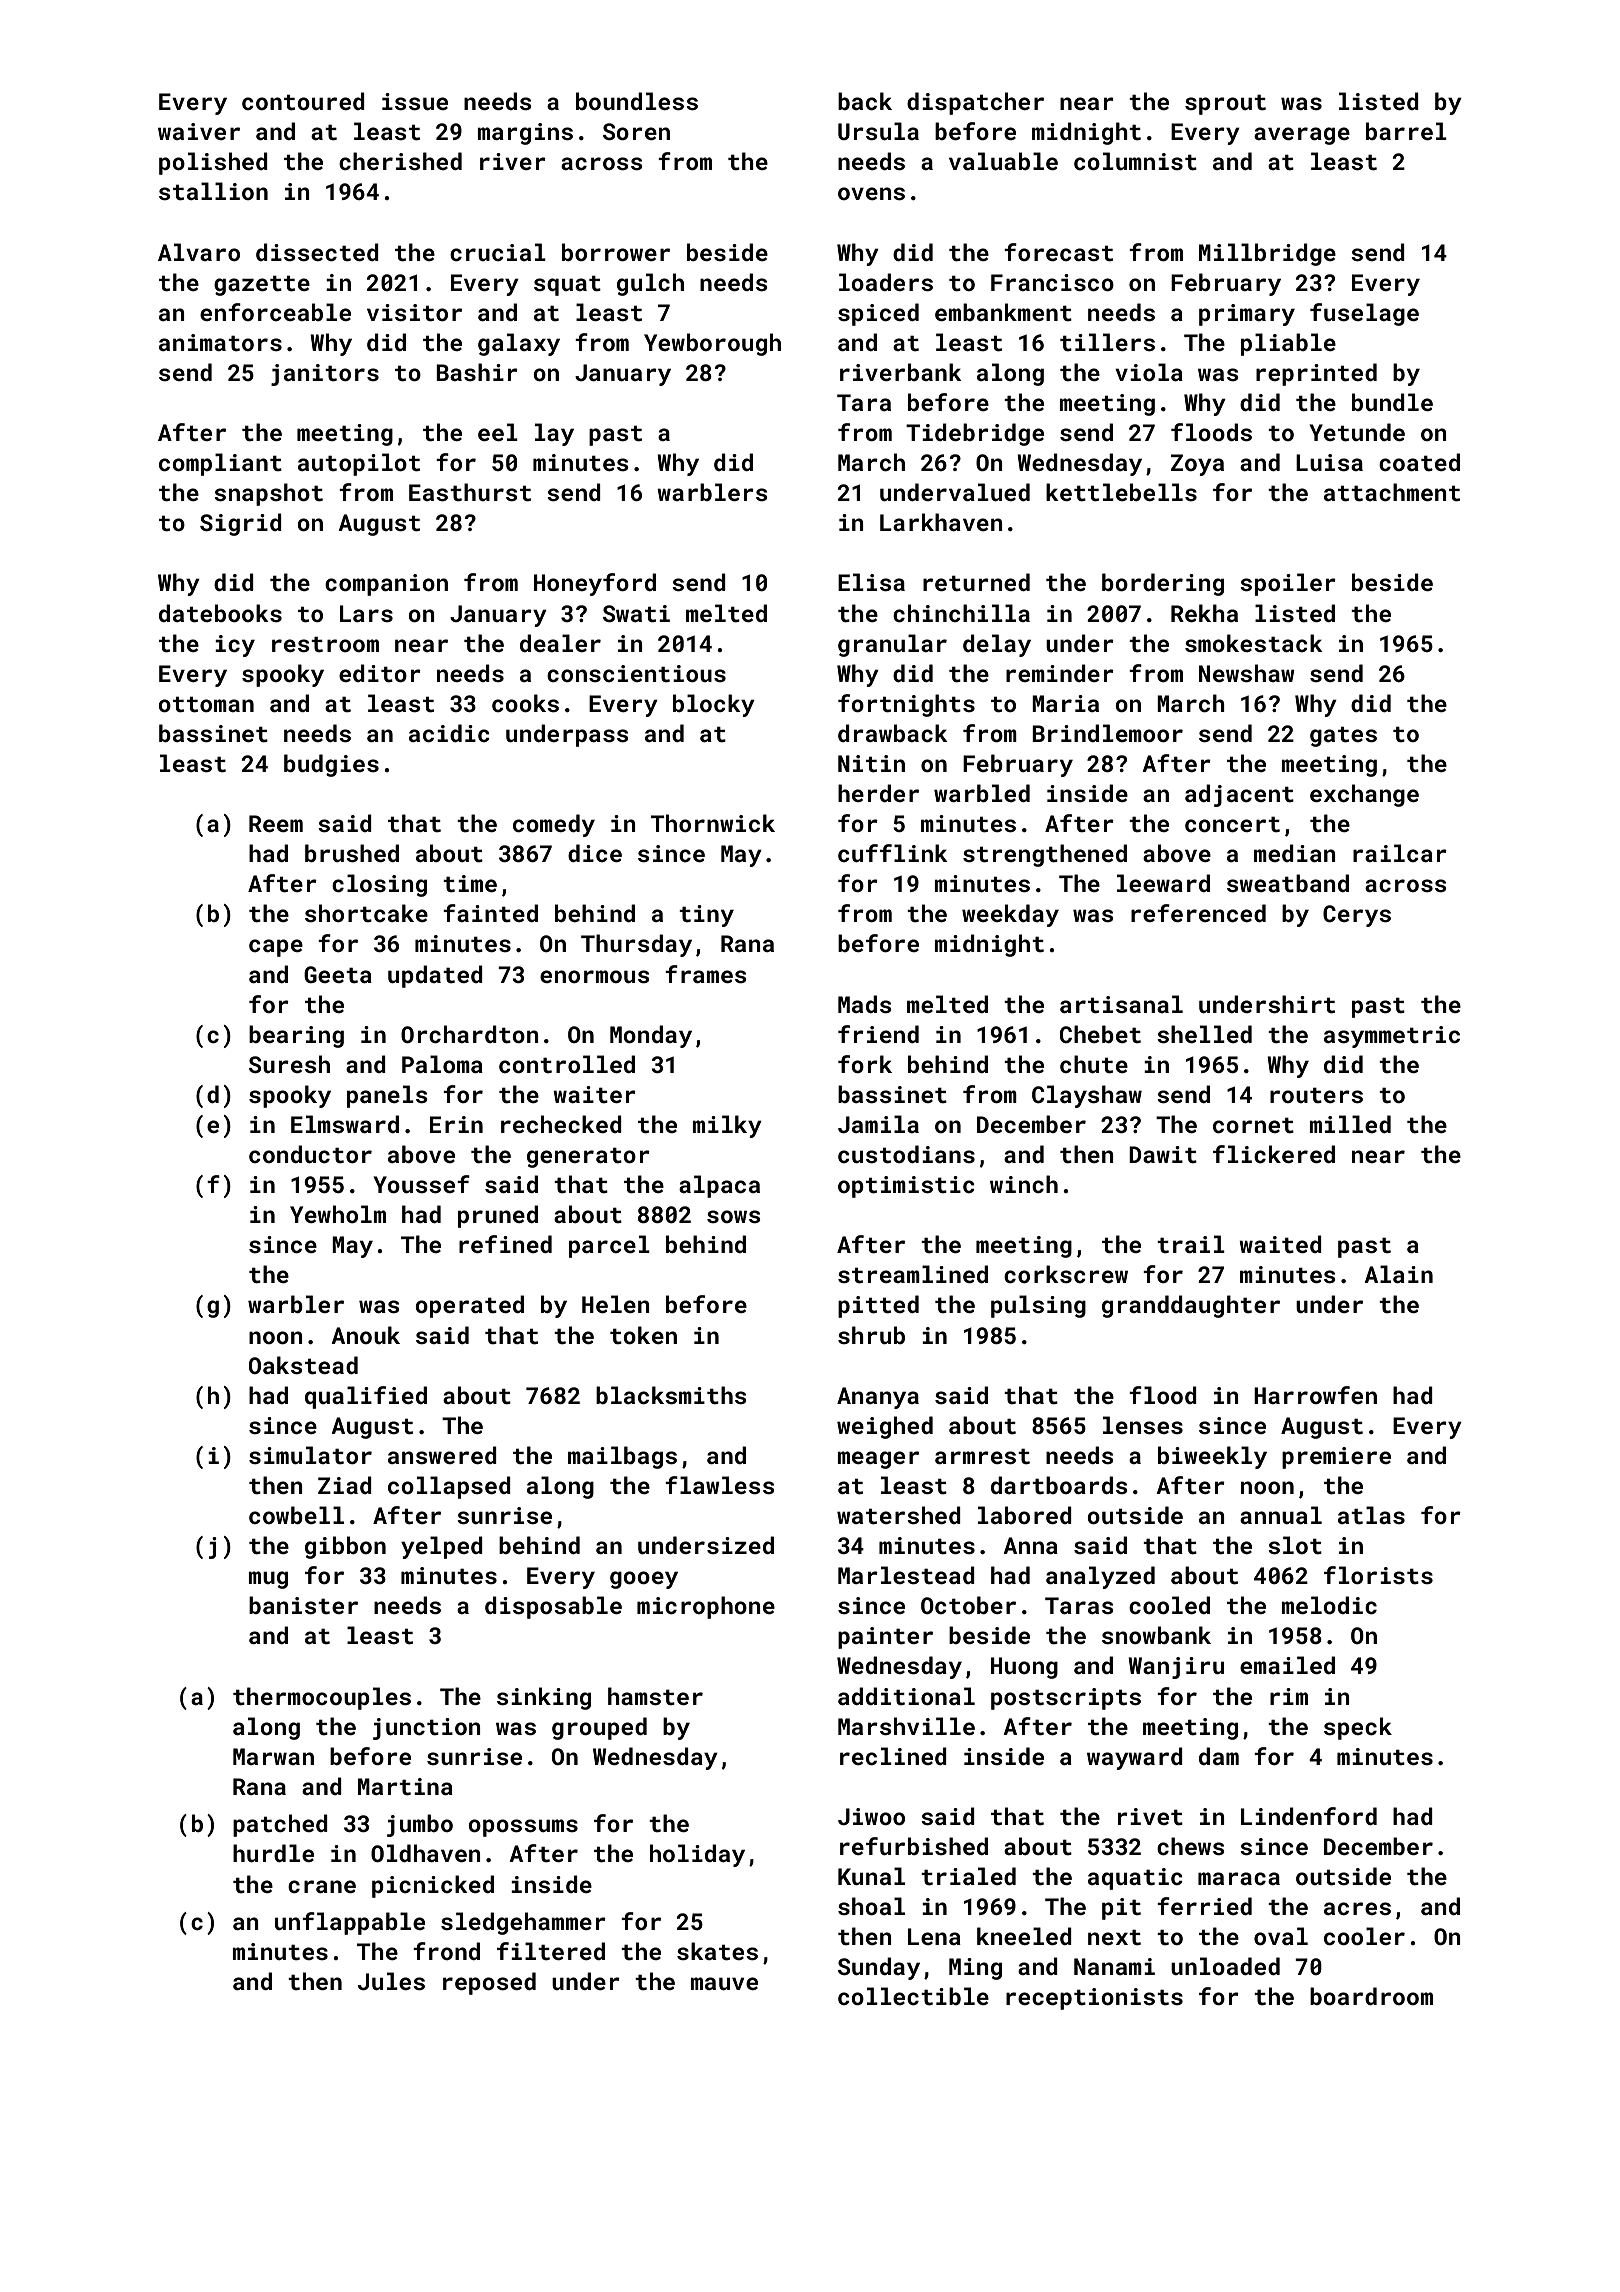  What do you see at coordinates (1302, 136) in the document?
I see `average` at bounding box center [1302, 136].
